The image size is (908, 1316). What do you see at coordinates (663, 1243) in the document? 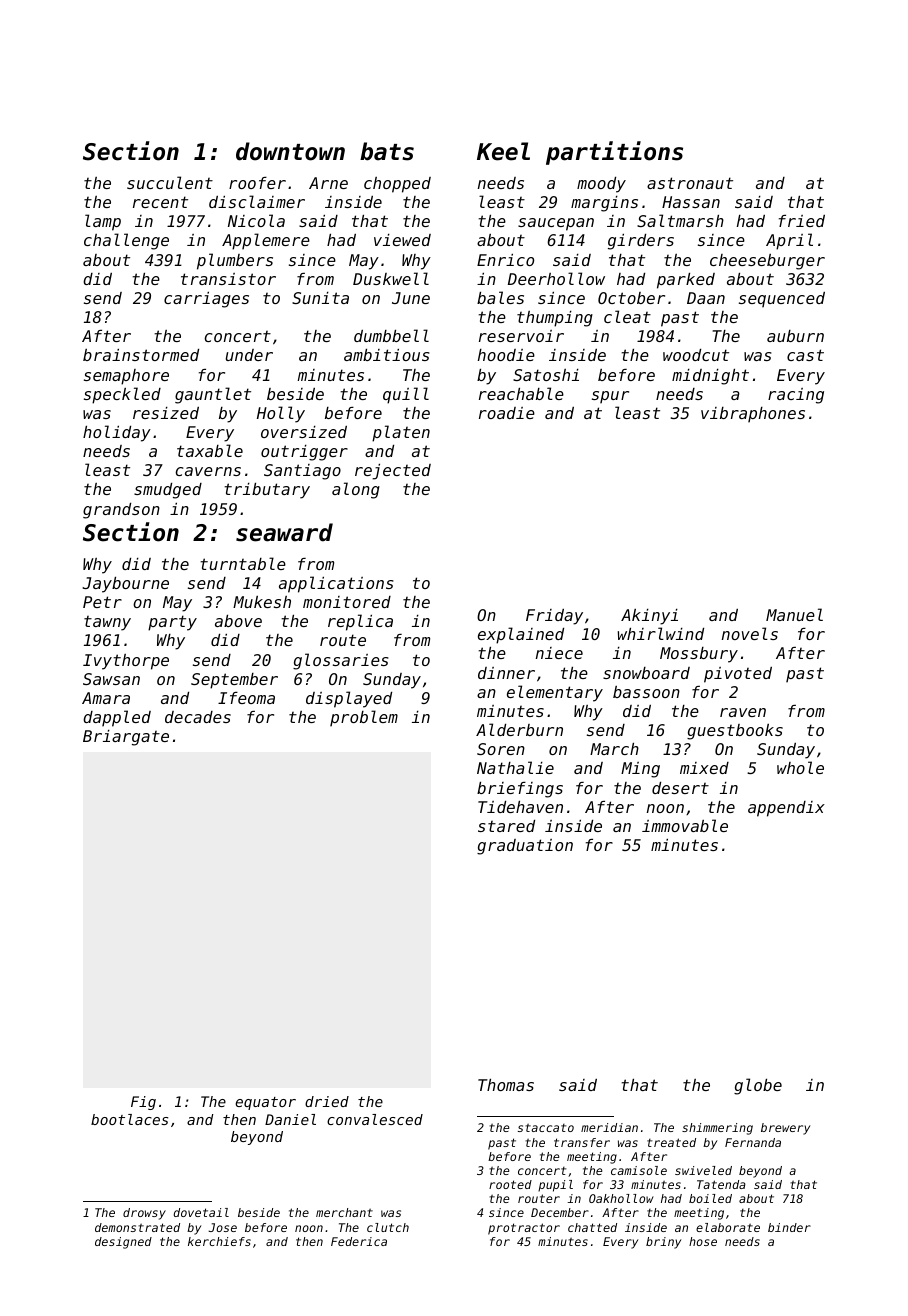
I see `briny` at bounding box center [663, 1243].
